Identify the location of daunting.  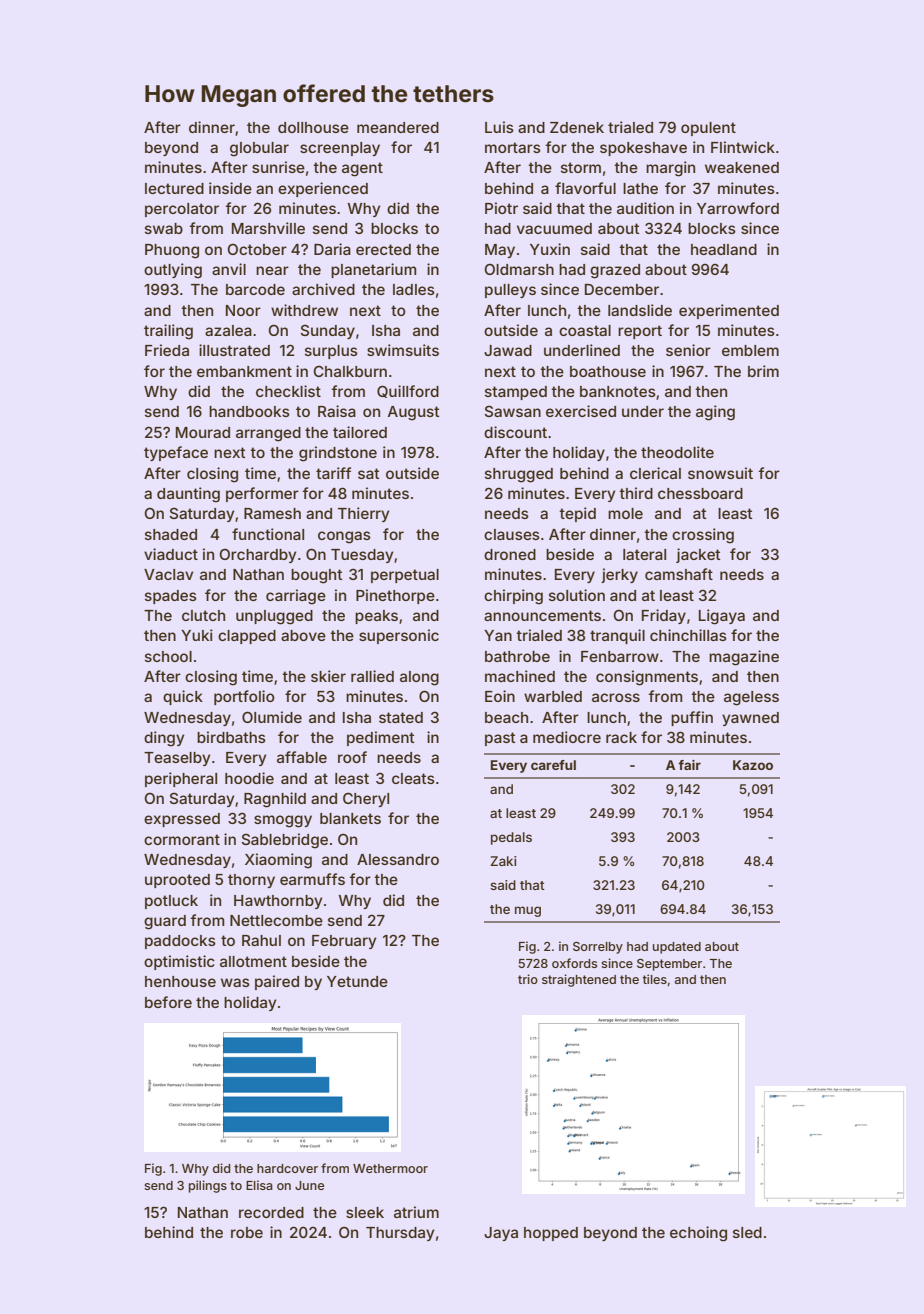
(188, 495).
